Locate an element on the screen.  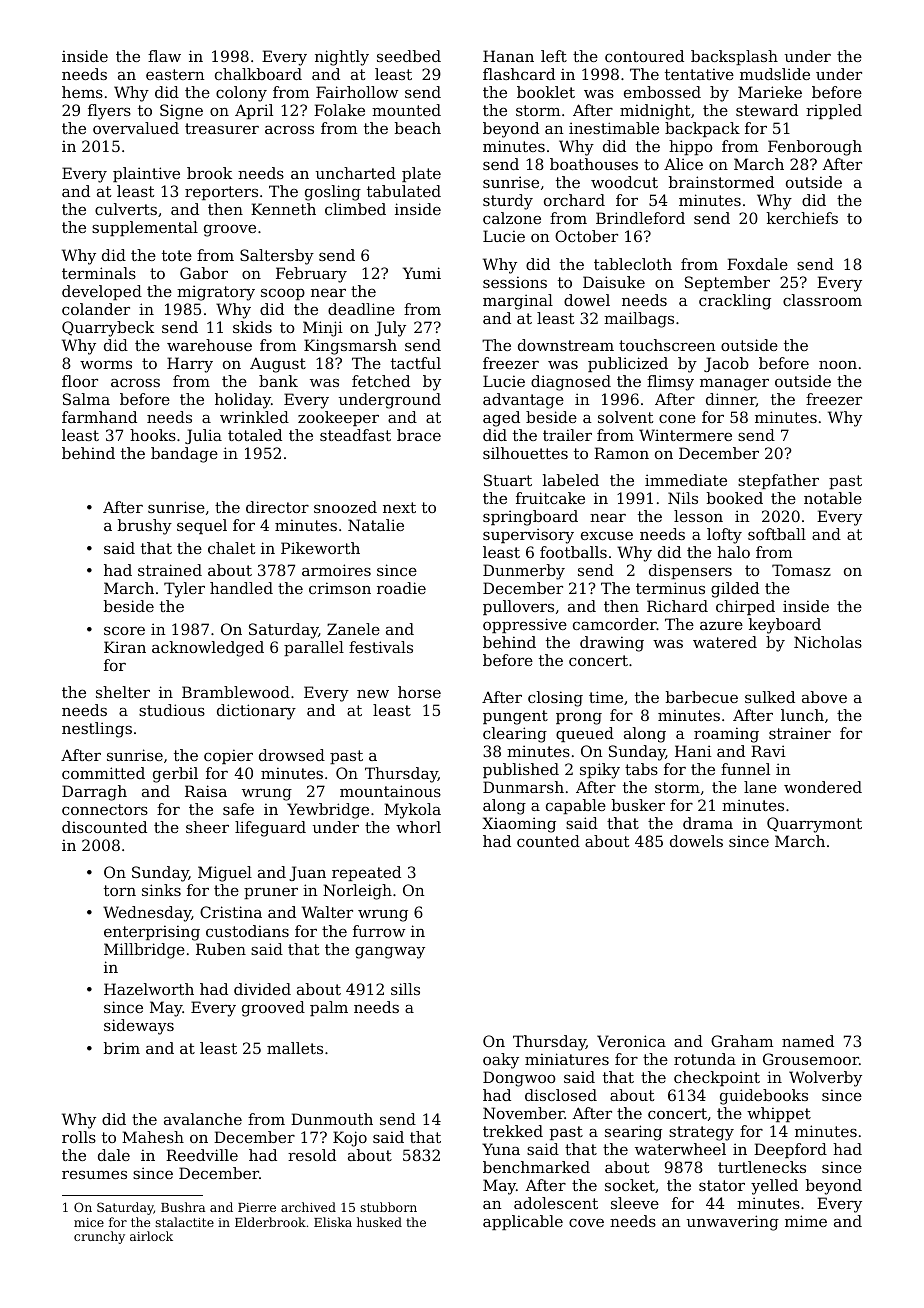
Wednesday is located at coordinates (147, 914).
